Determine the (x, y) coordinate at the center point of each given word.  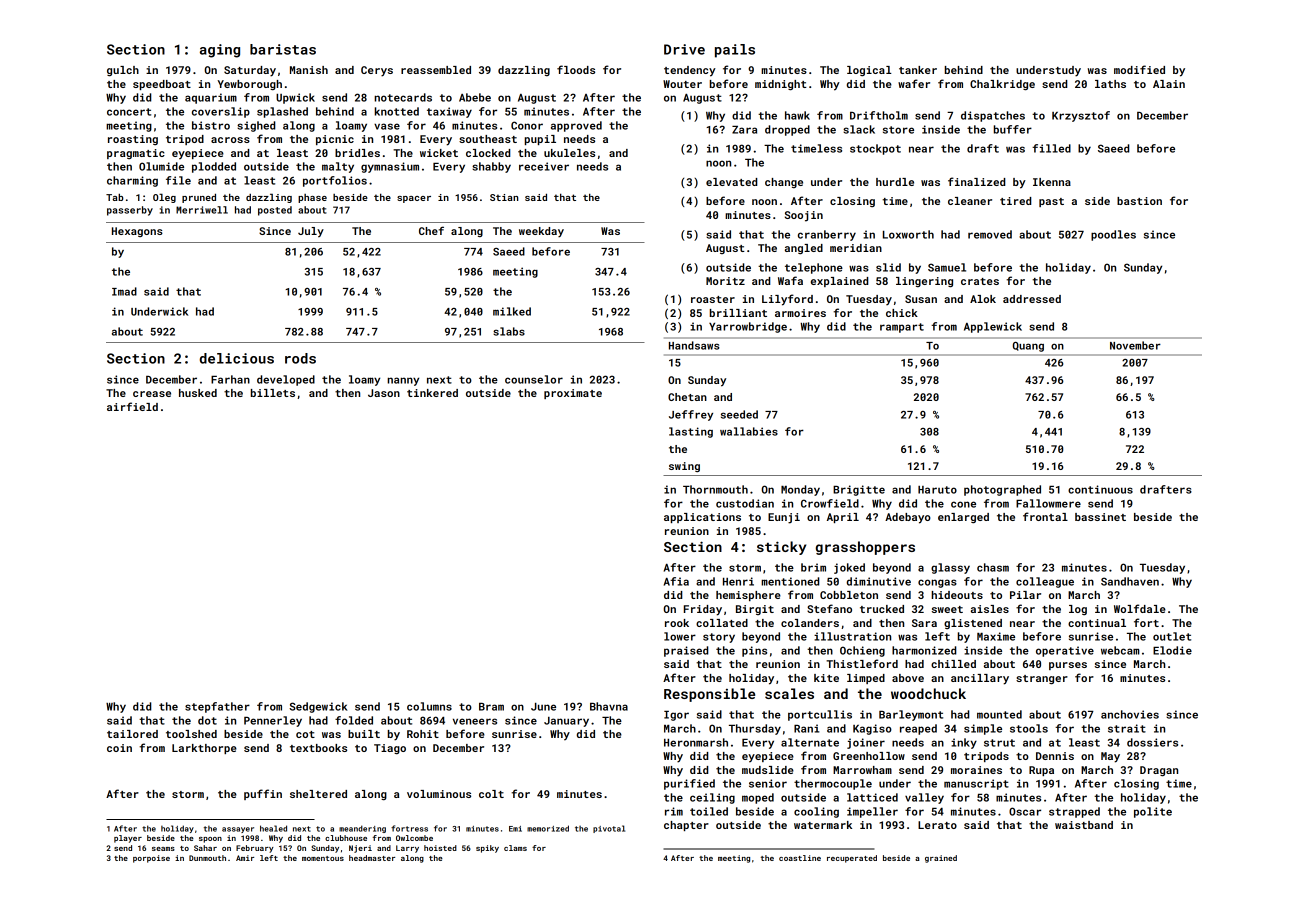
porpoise (151, 859)
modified (1139, 69)
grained (941, 859)
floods (576, 69)
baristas (283, 49)
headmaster (372, 858)
